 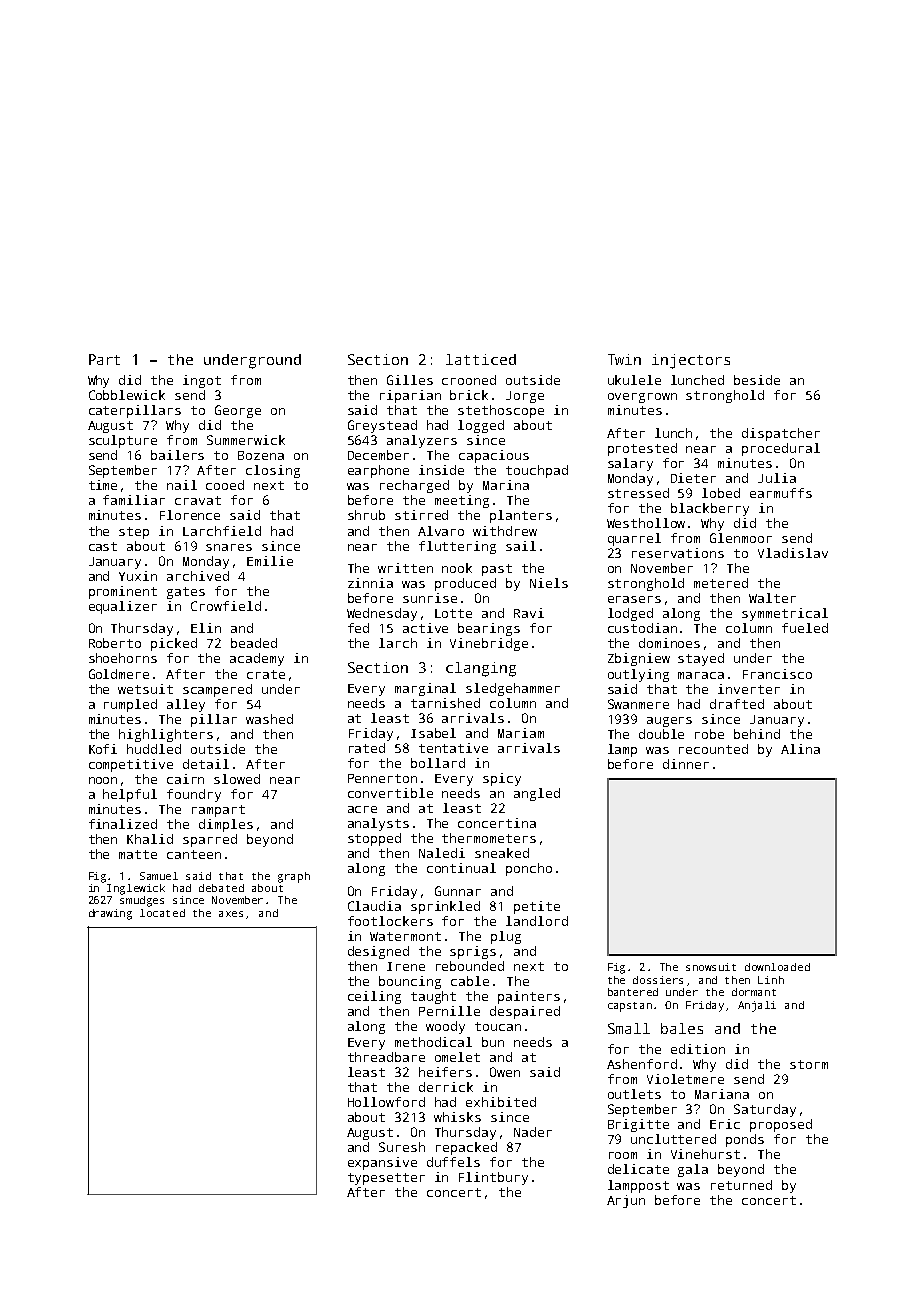 I want to click on typesetter, so click(x=386, y=1179).
